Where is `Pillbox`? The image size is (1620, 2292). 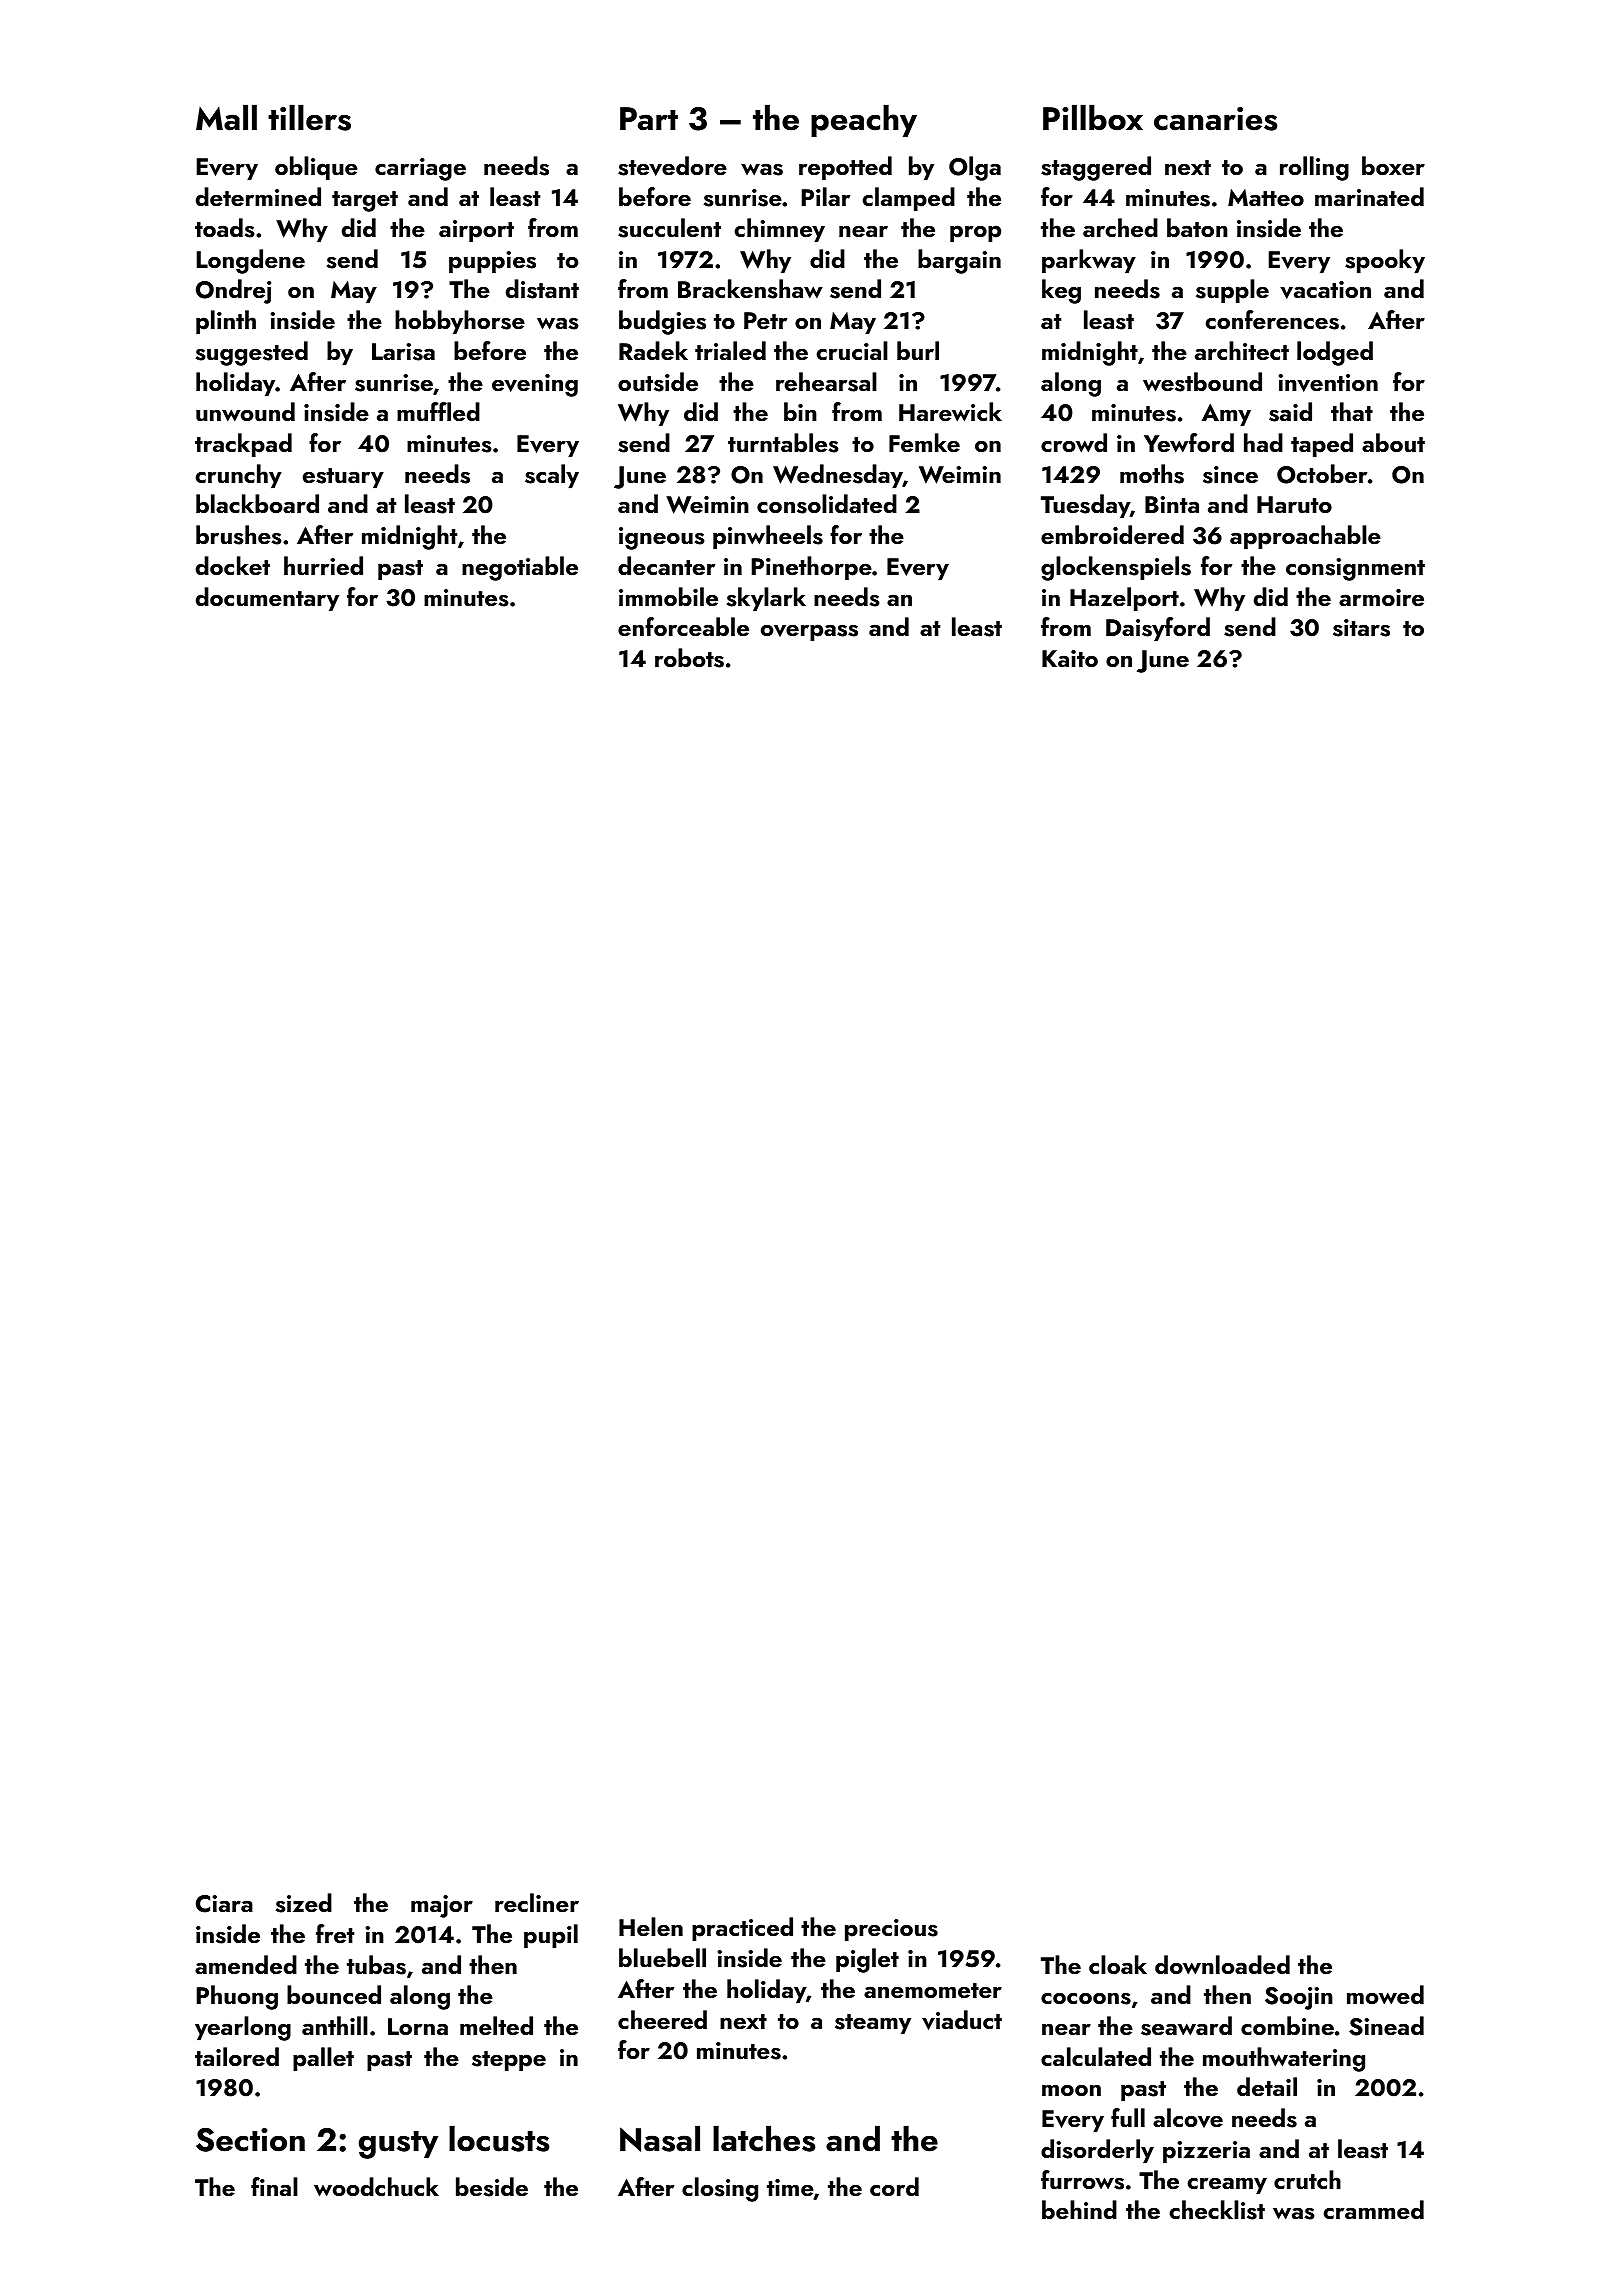 Pillbox is located at coordinates (1093, 117).
